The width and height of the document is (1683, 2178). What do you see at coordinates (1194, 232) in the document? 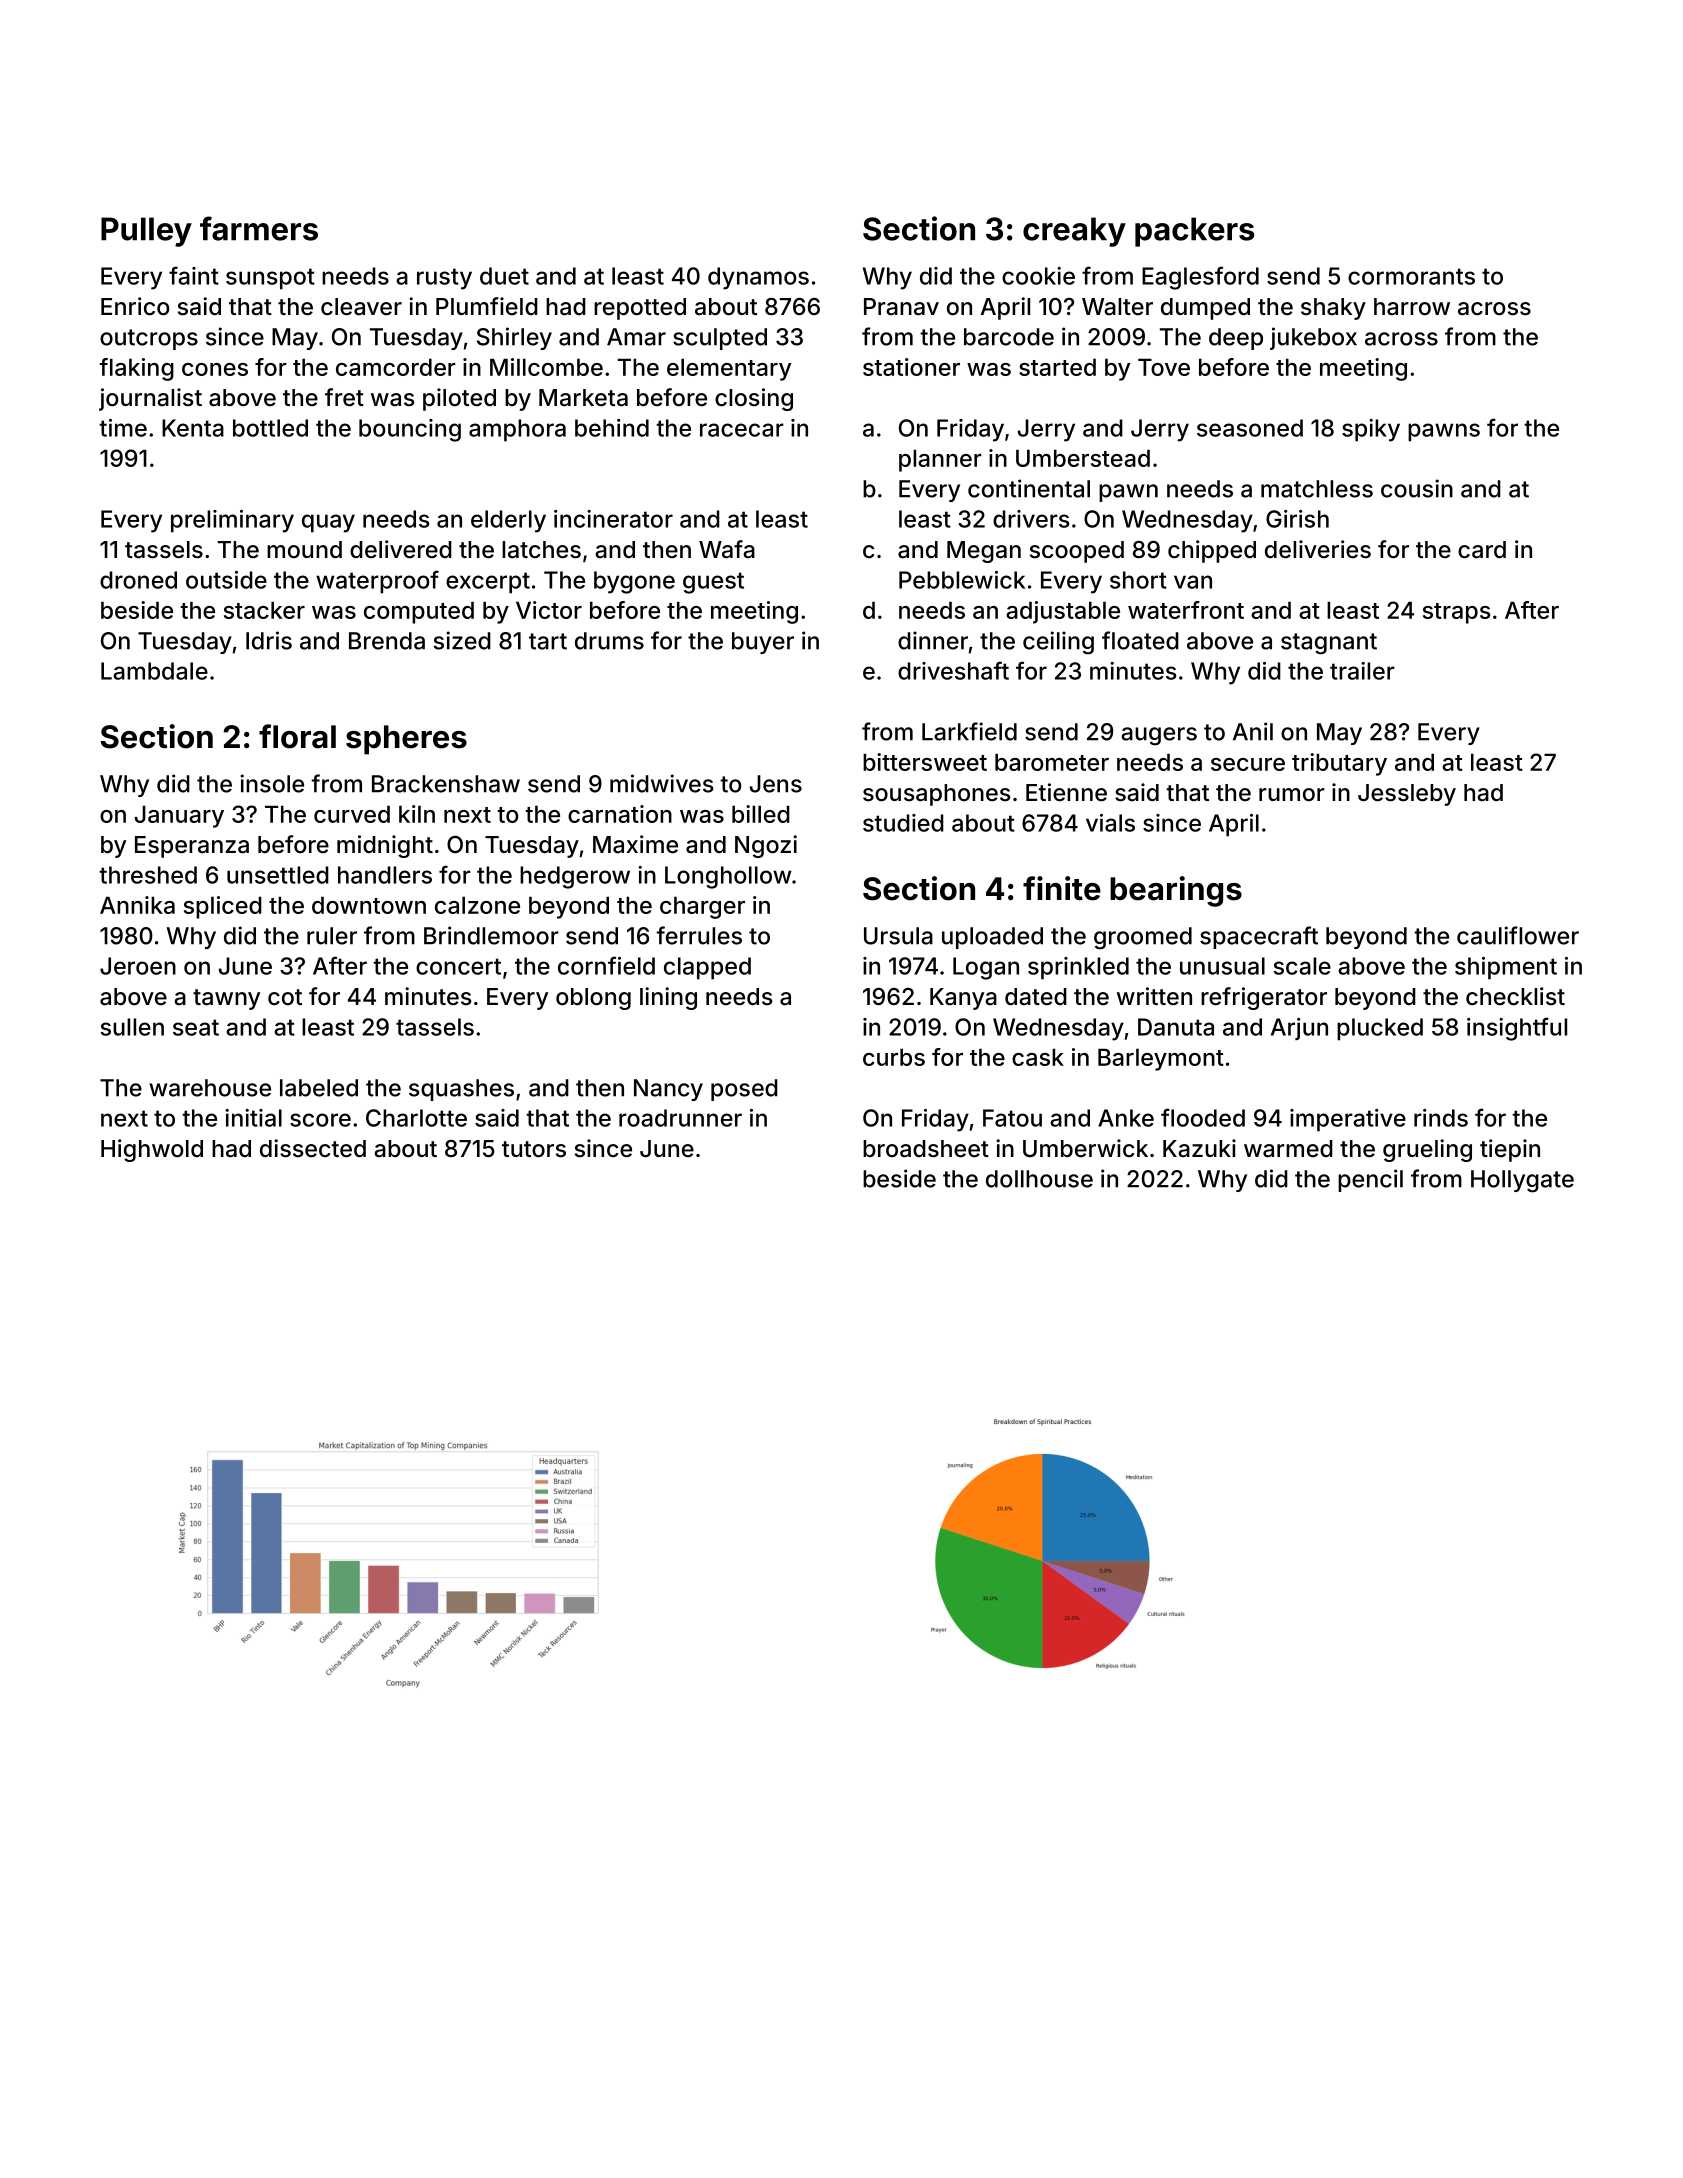
I see `packers` at bounding box center [1194, 232].
